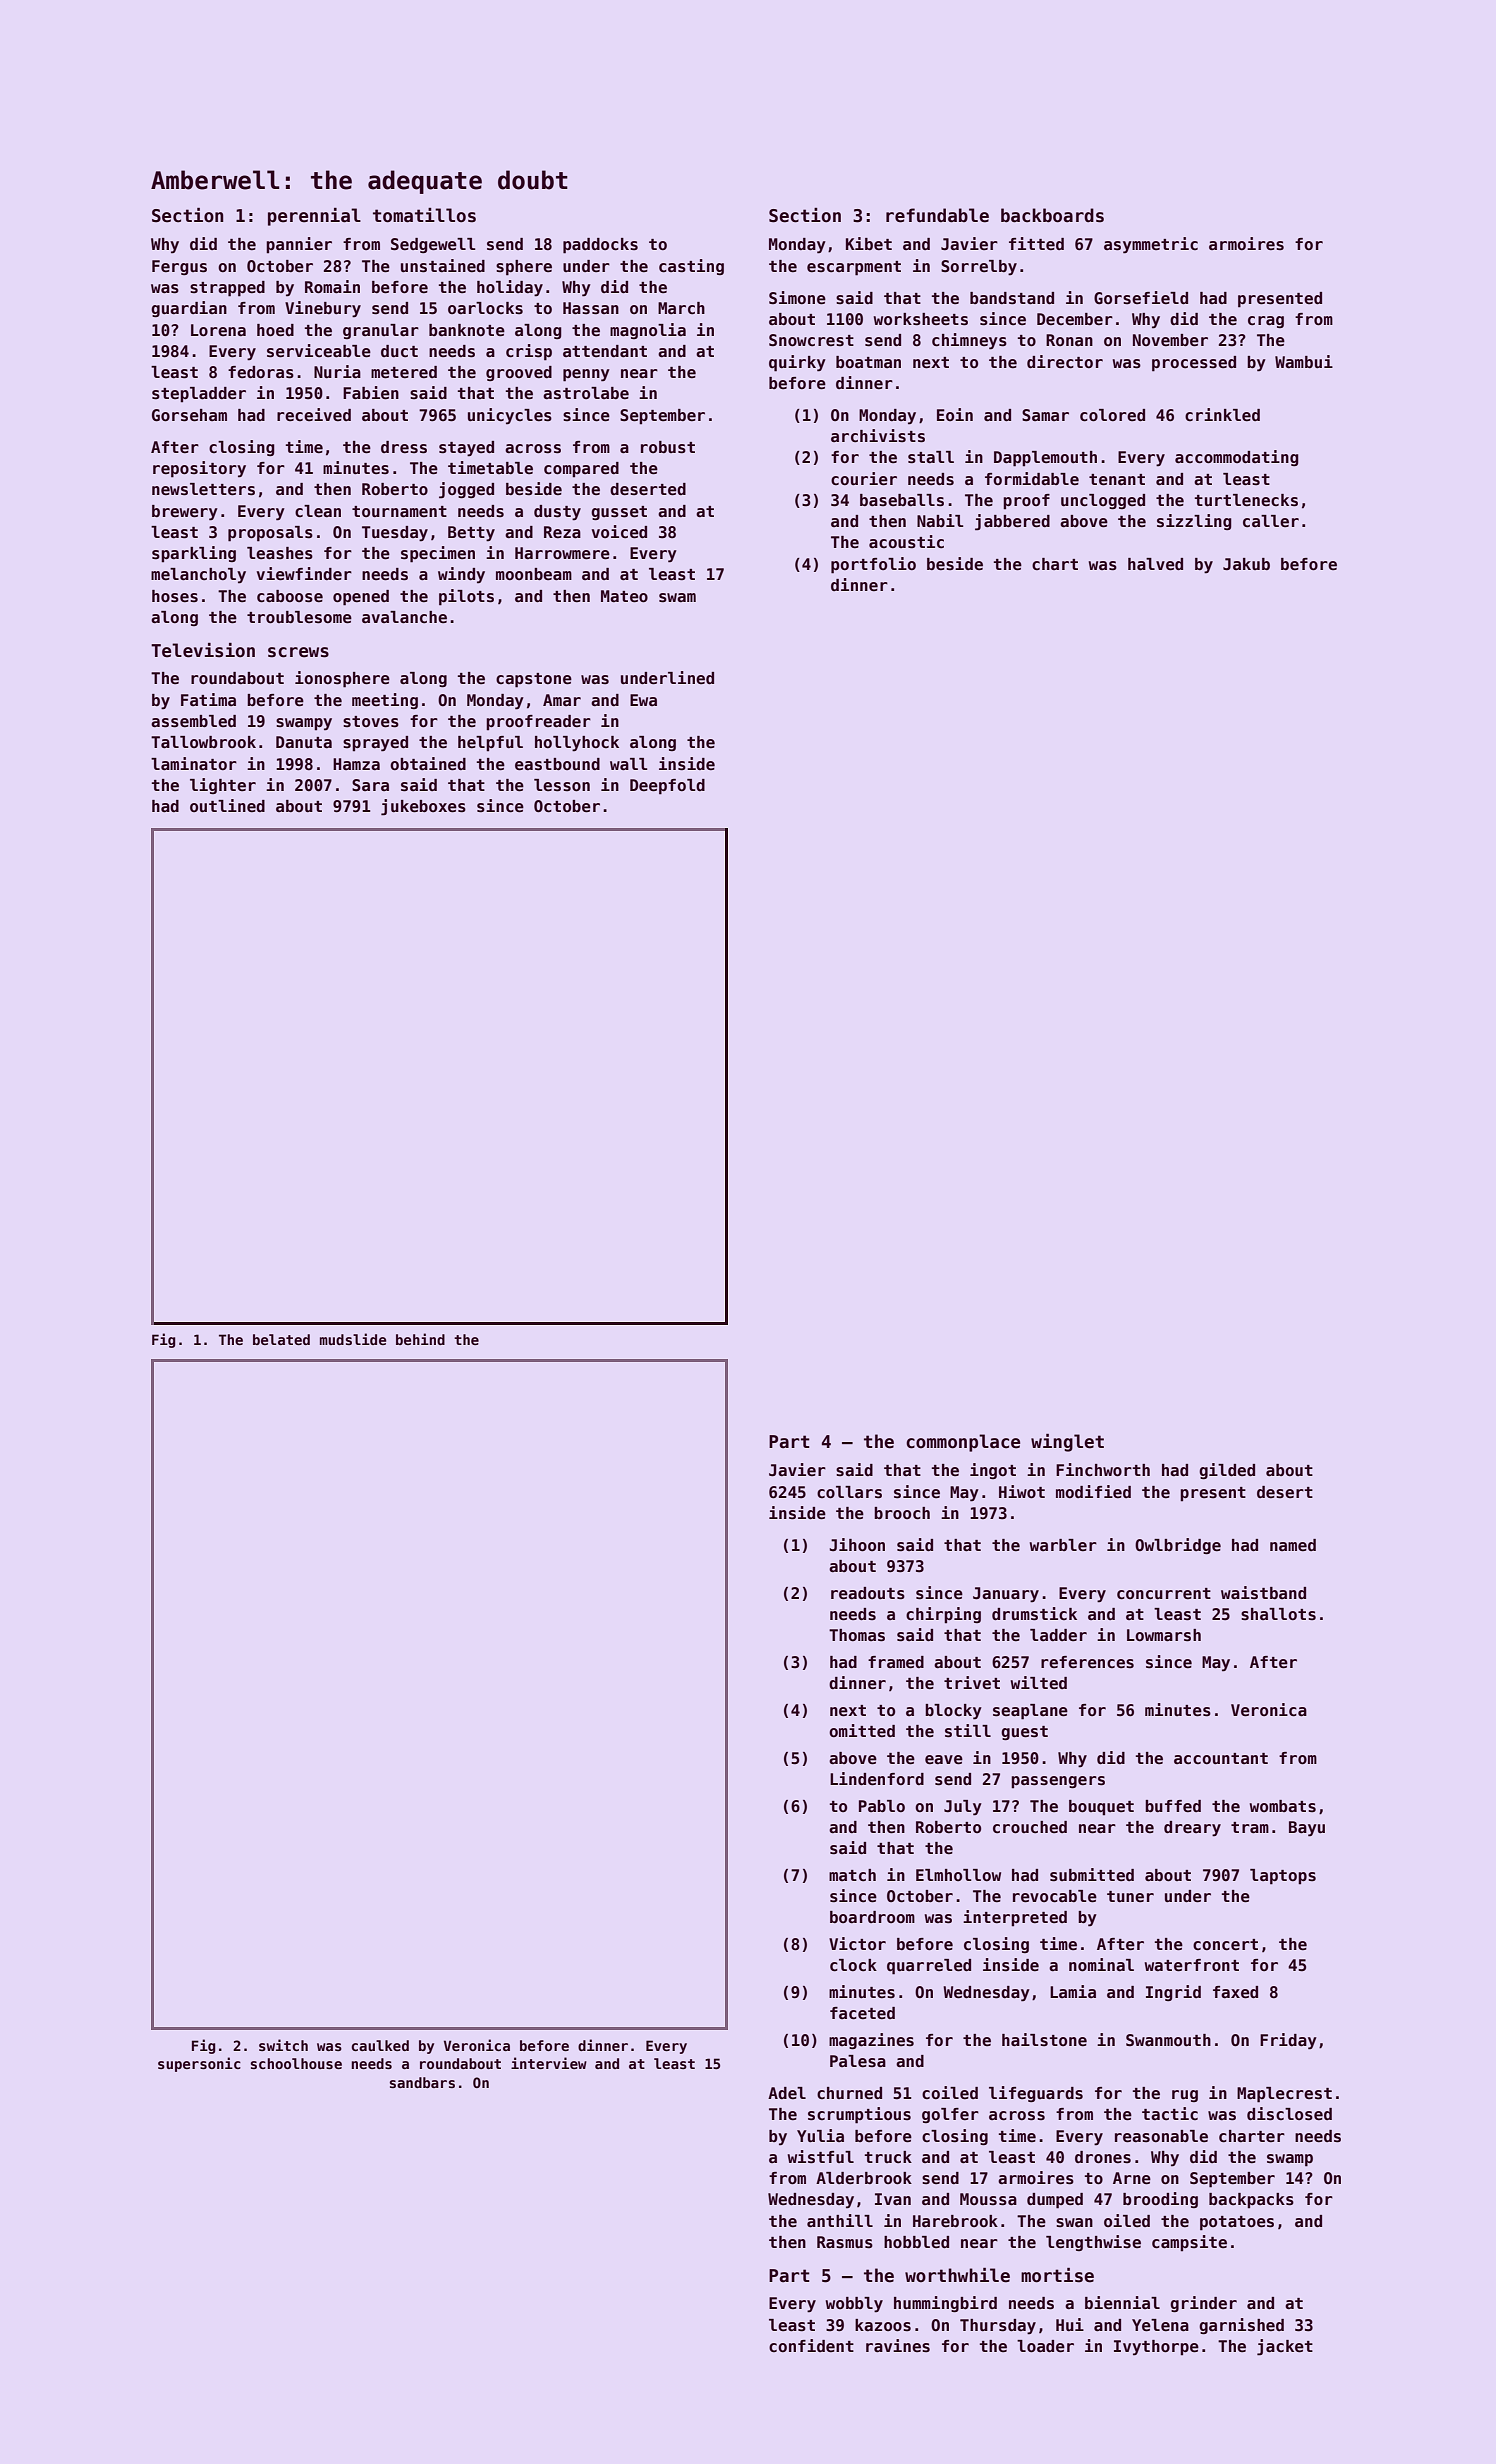 The image size is (1496, 2464). What do you see at coordinates (1067, 1443) in the image?
I see `winglet` at bounding box center [1067, 1443].
